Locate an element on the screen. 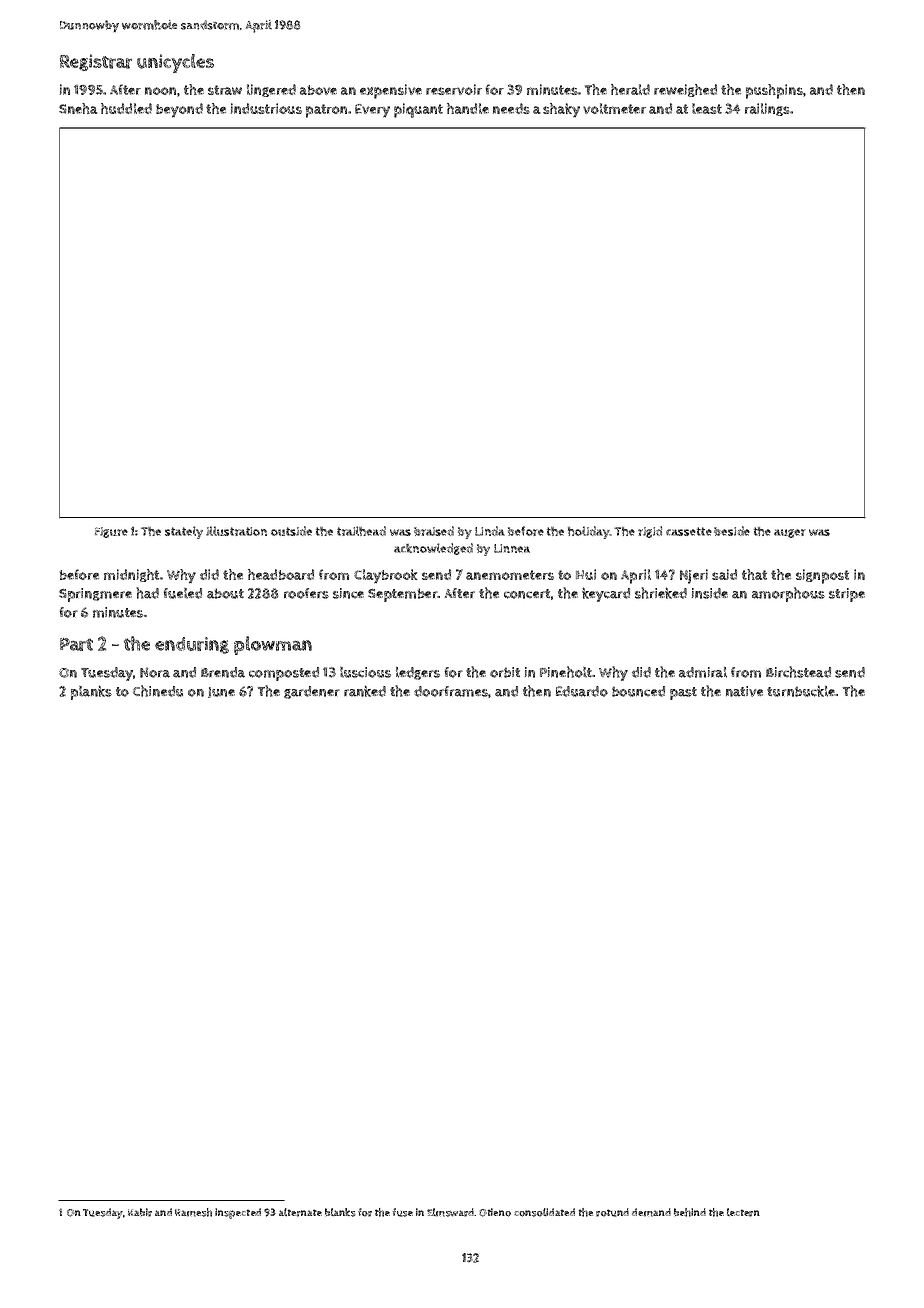 The width and height of the screenshot is (924, 1308). since is located at coordinates (348, 593).
